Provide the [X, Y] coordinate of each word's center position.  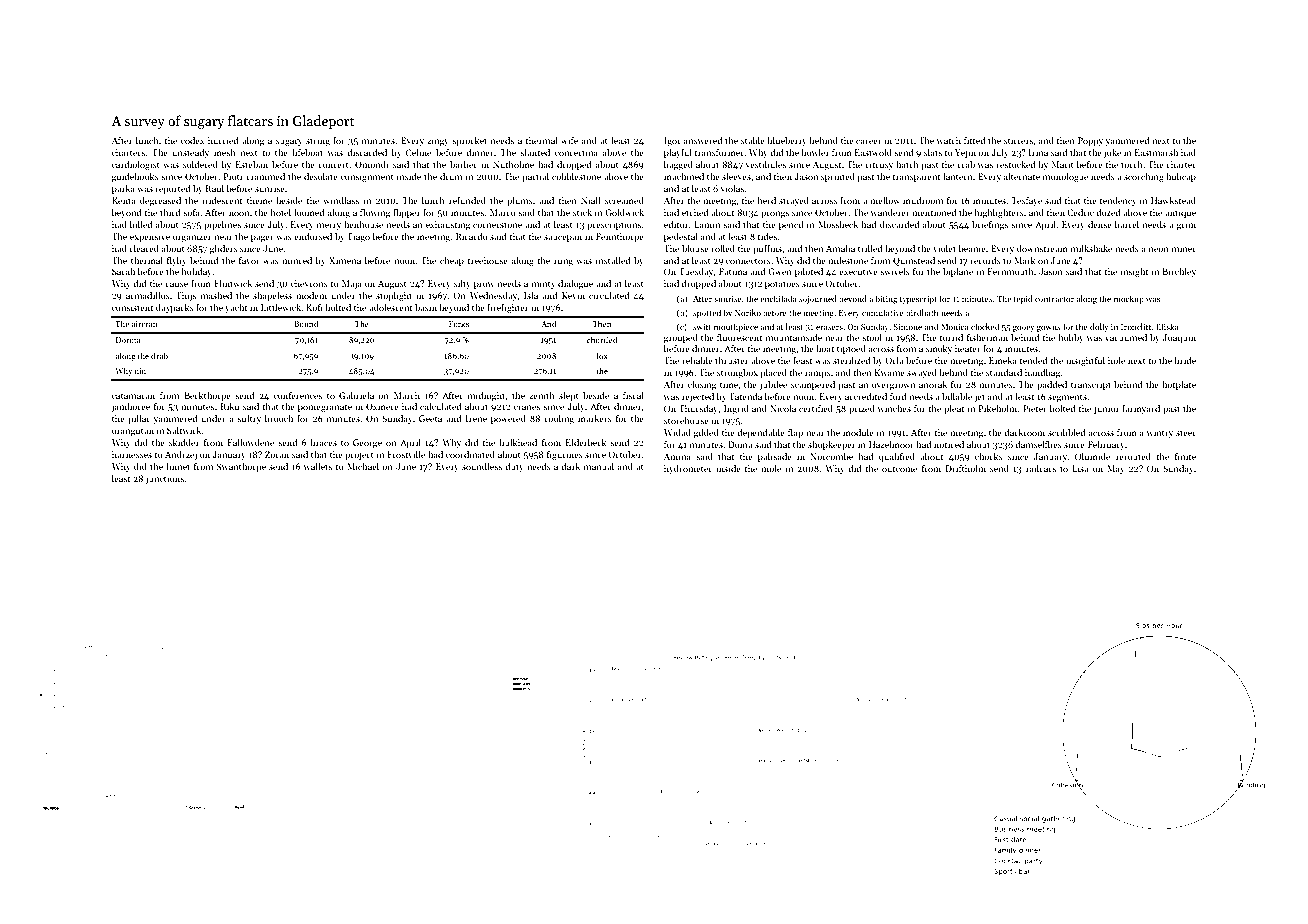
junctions [165, 479]
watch [949, 140]
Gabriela [356, 395]
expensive [150, 237]
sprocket [469, 141]
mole [771, 468]
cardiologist [136, 165]
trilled [870, 248]
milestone [848, 260]
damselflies [1038, 444]
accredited [866, 396]
